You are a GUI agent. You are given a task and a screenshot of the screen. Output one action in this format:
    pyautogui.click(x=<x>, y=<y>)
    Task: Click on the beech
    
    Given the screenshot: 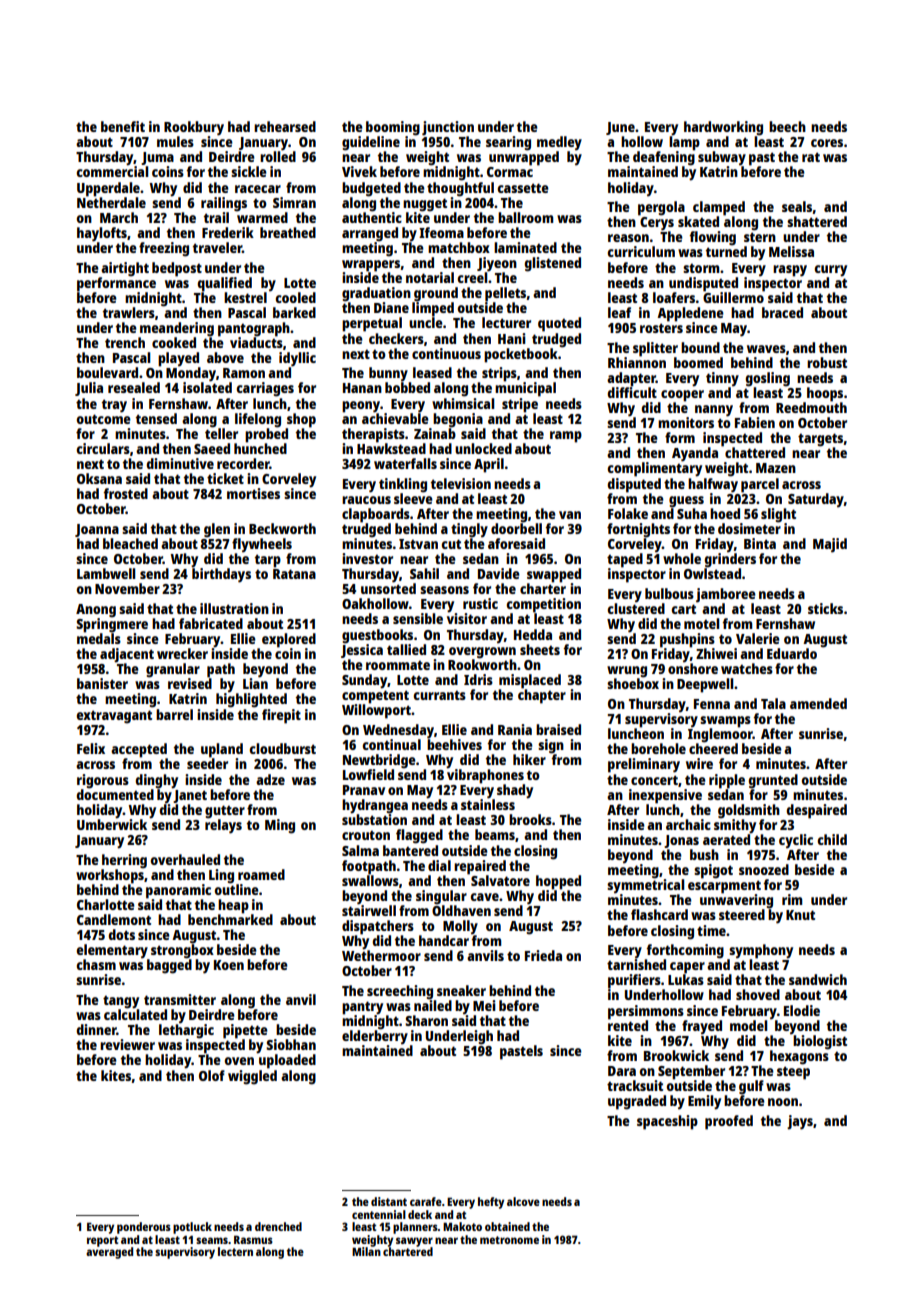 What is the action you would take?
    pyautogui.click(x=787, y=126)
